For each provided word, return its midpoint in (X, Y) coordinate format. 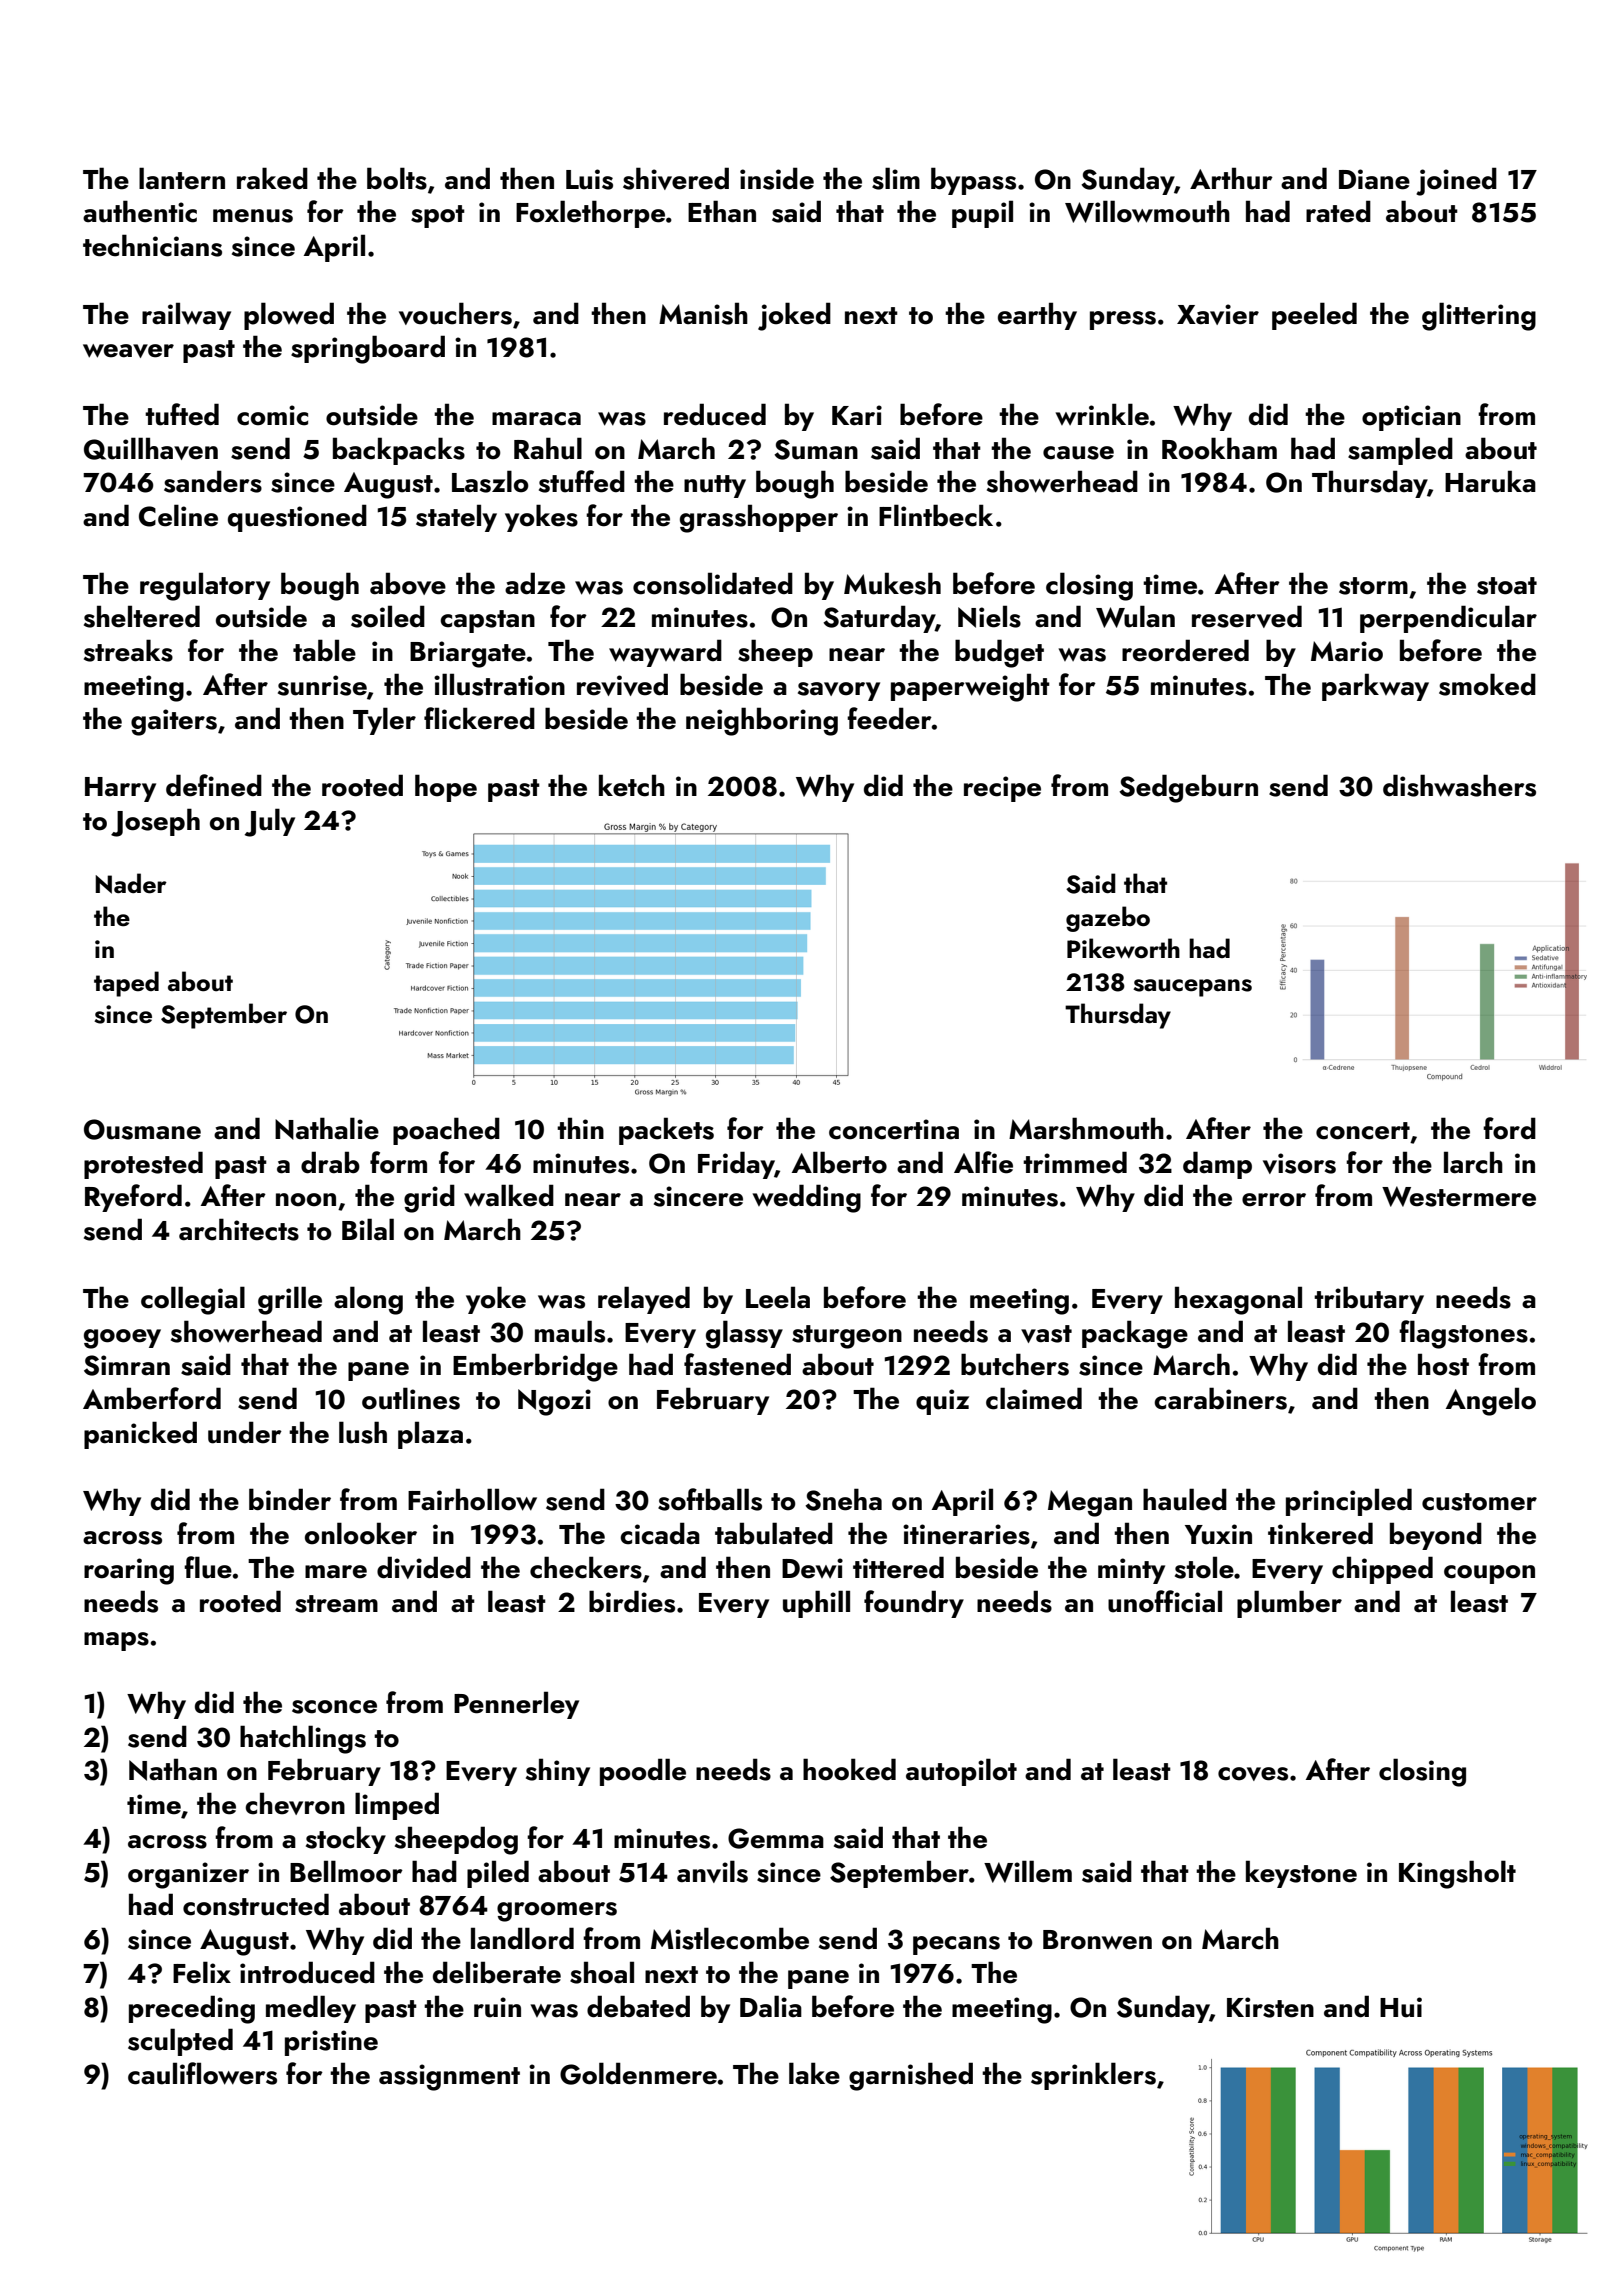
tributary (1369, 1300)
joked (794, 316)
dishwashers (1459, 785)
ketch (632, 785)
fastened (737, 1364)
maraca (536, 419)
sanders (213, 481)
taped (126, 984)
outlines (411, 1398)
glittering (1479, 316)
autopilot (961, 1772)
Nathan (173, 1769)
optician (1411, 418)
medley (311, 2009)
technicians (152, 245)
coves (1253, 1774)
